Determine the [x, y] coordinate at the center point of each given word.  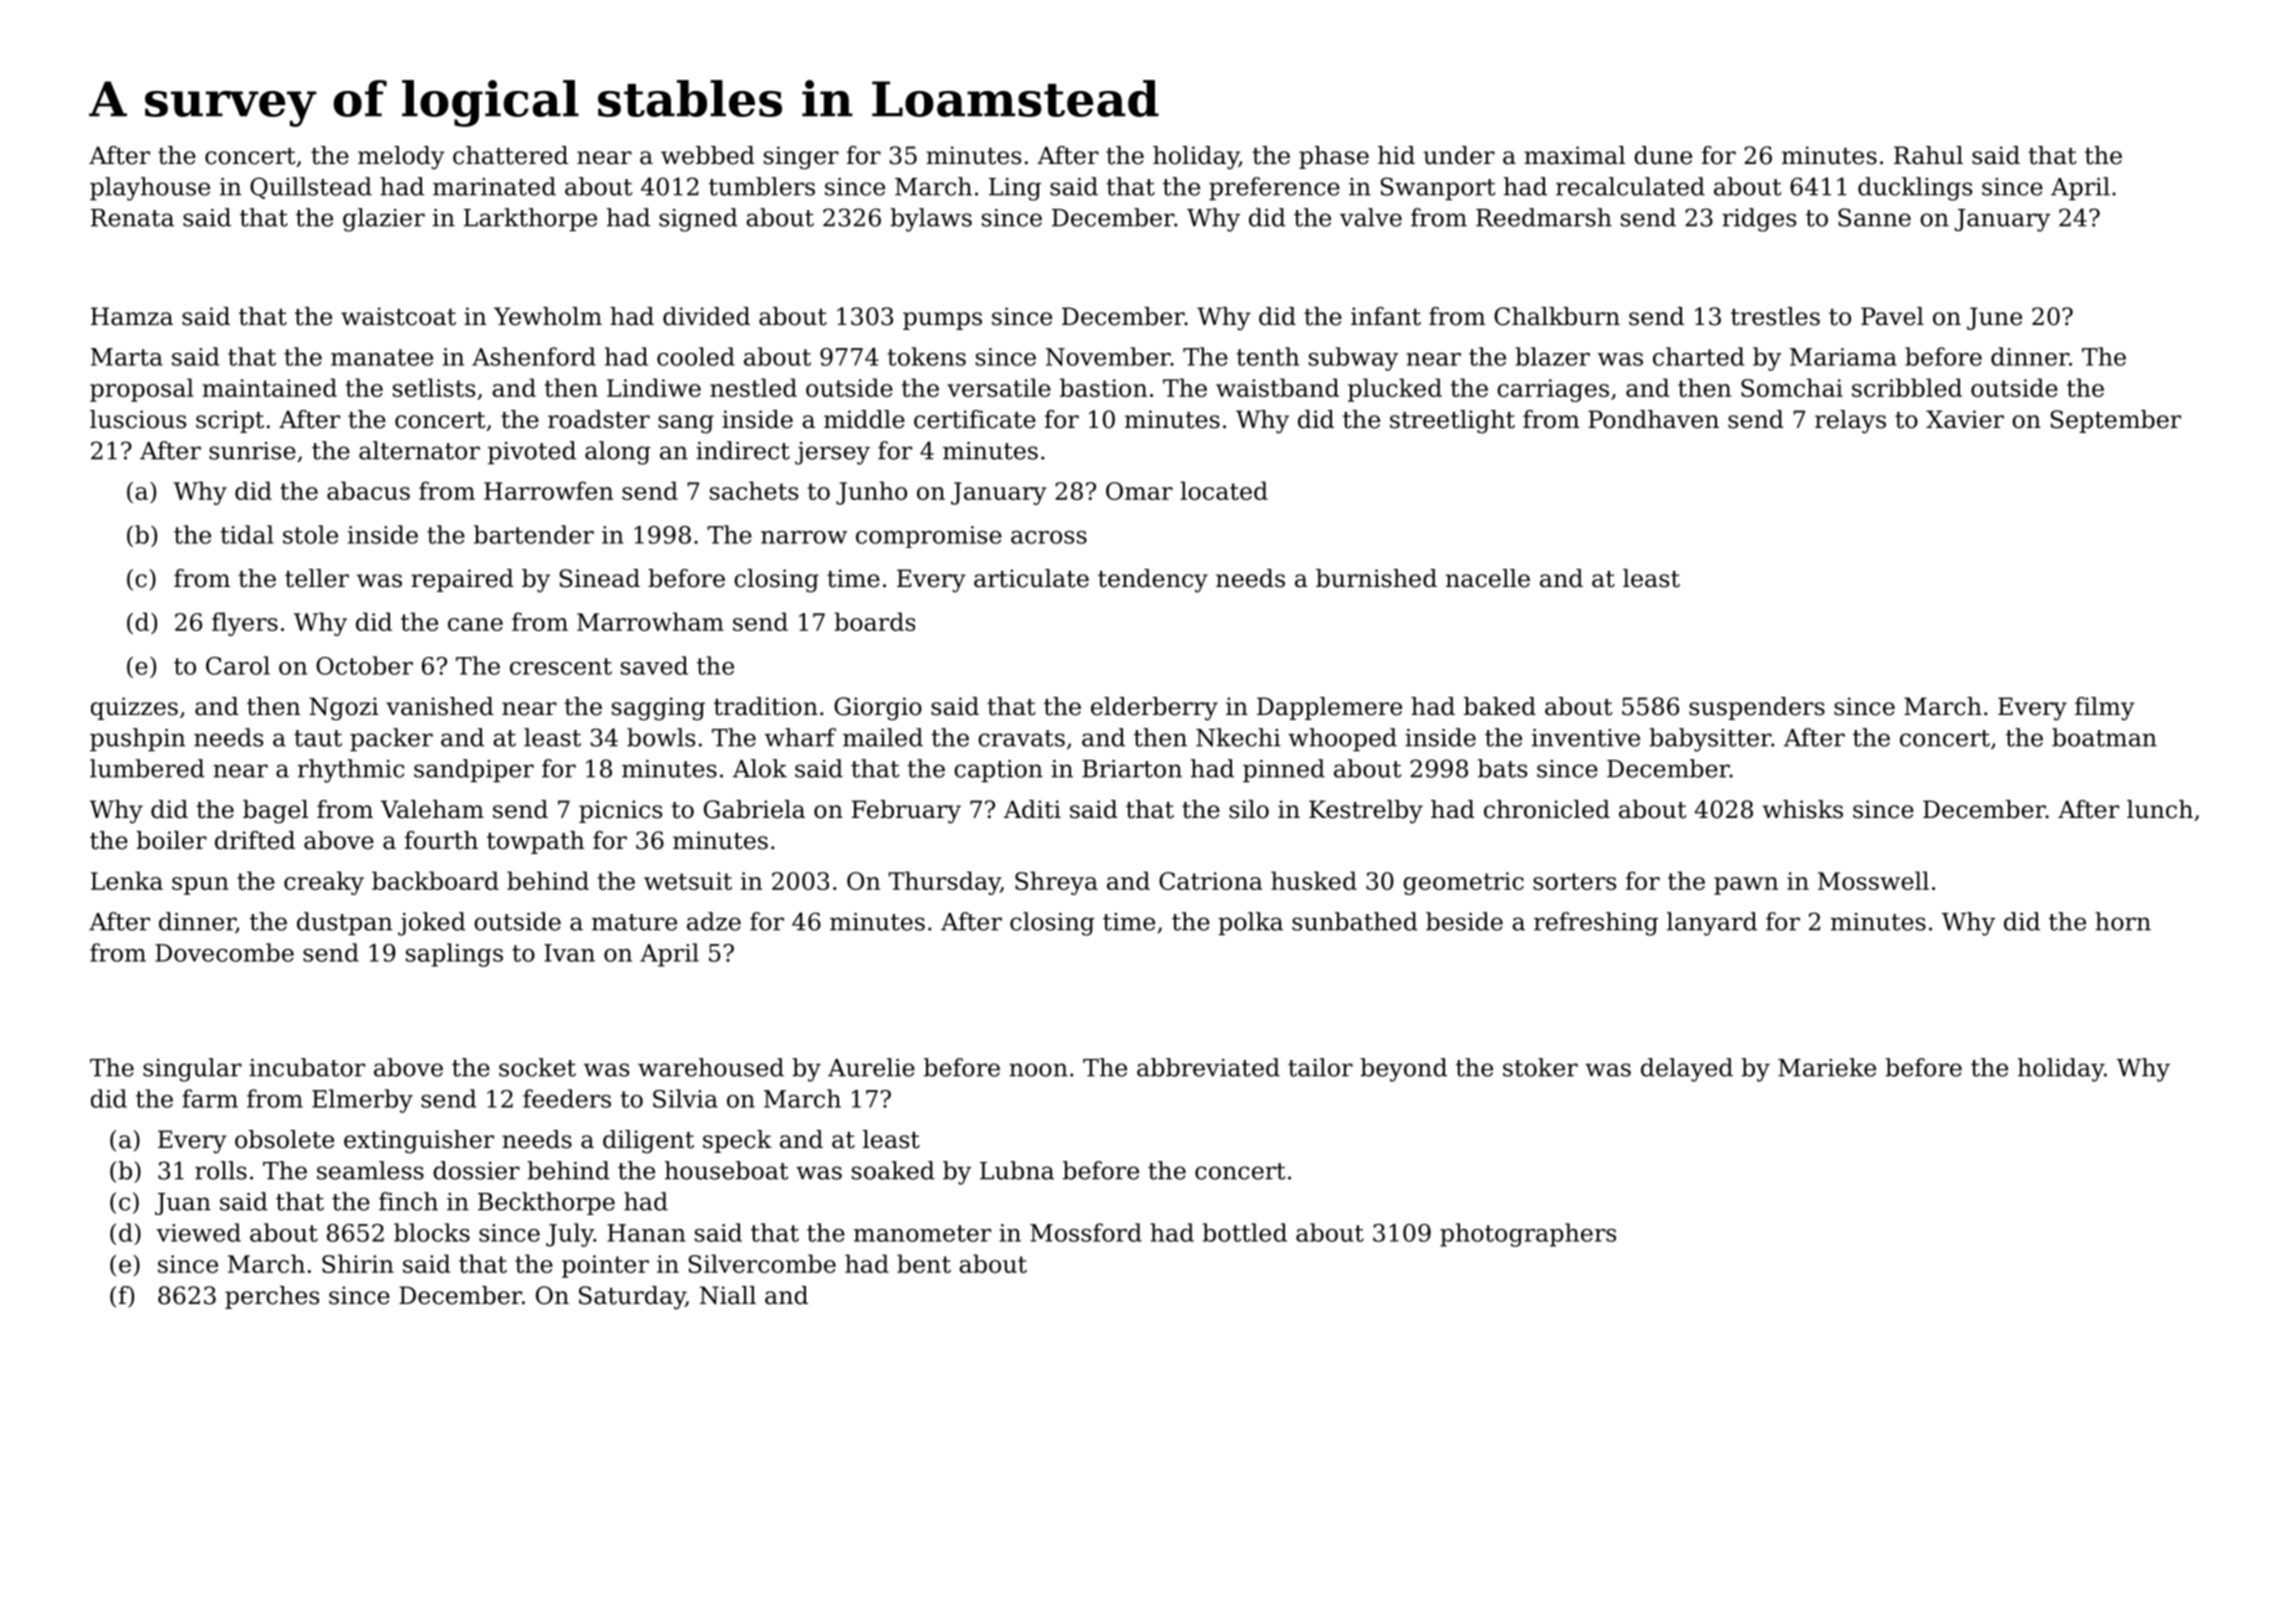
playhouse [150, 189]
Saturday [632, 1298]
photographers [1528, 1235]
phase [1334, 157]
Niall [728, 1295]
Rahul [1928, 155]
